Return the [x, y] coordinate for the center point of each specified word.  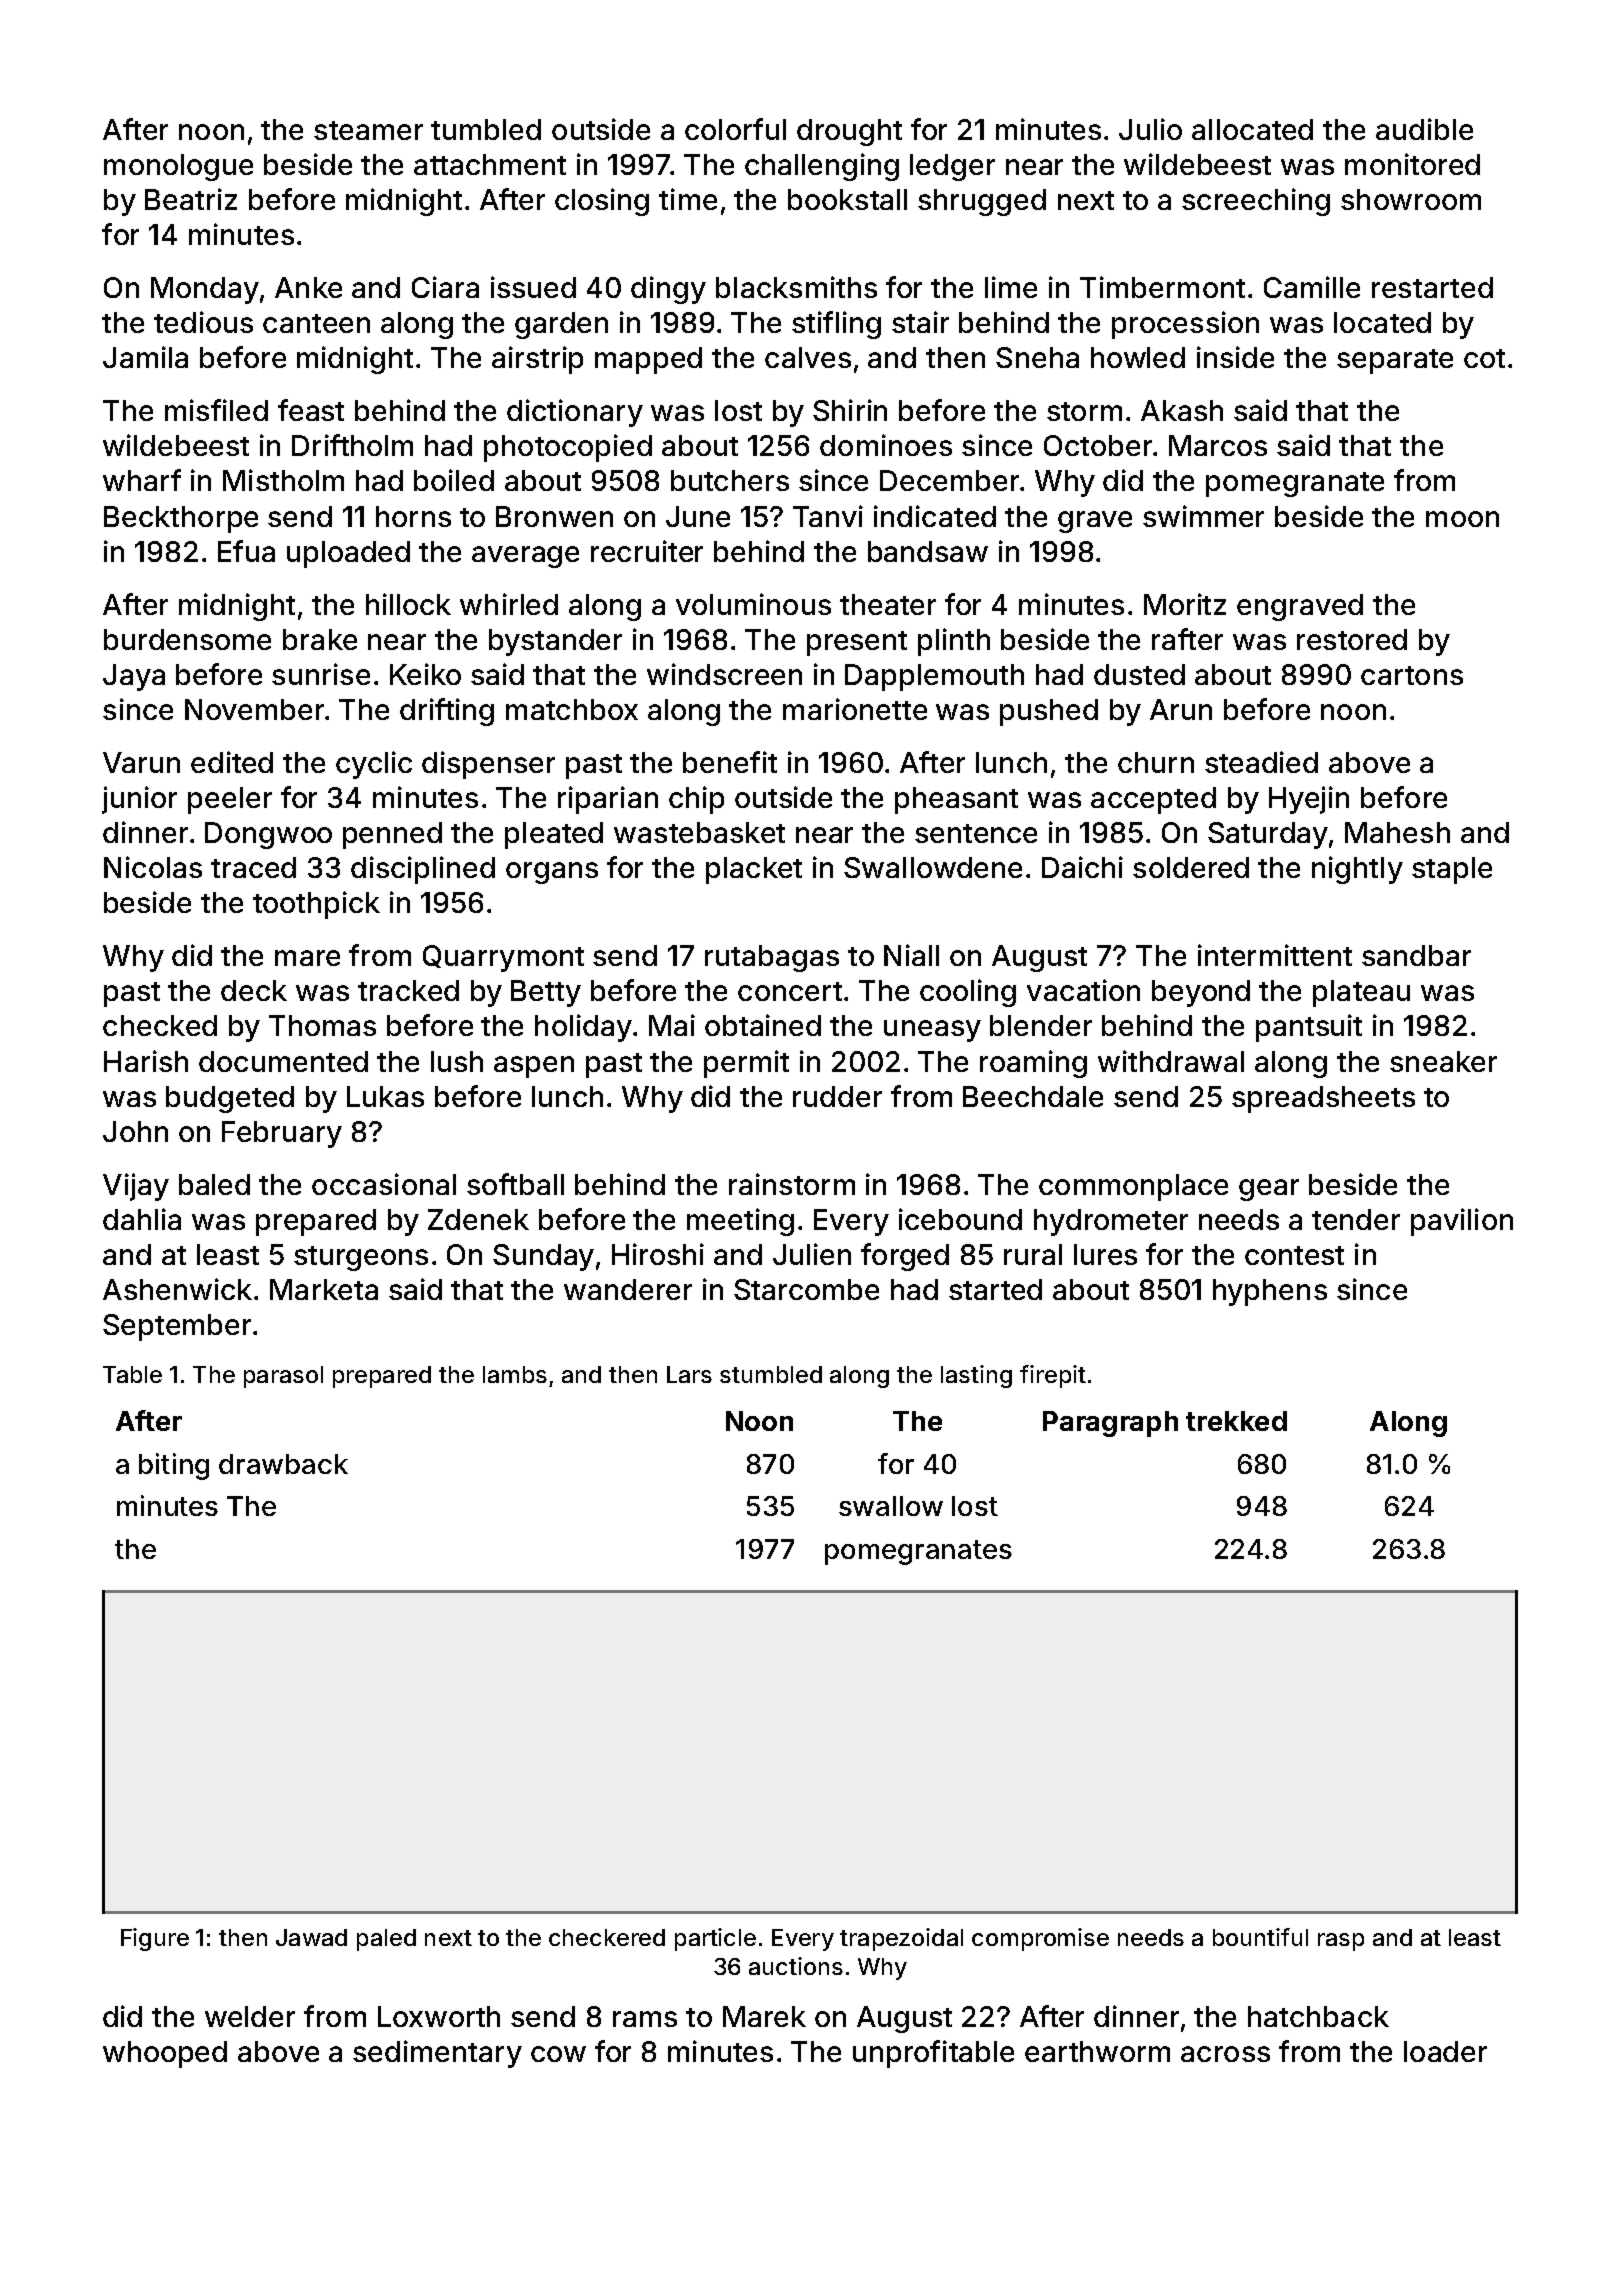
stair [920, 322]
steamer [368, 130]
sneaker [1443, 1061]
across [1225, 2054]
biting [174, 1466]
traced [253, 867]
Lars [689, 1374]
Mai [672, 1025]
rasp [1341, 1942]
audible [1424, 129]
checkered [607, 1937]
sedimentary [437, 2054]
